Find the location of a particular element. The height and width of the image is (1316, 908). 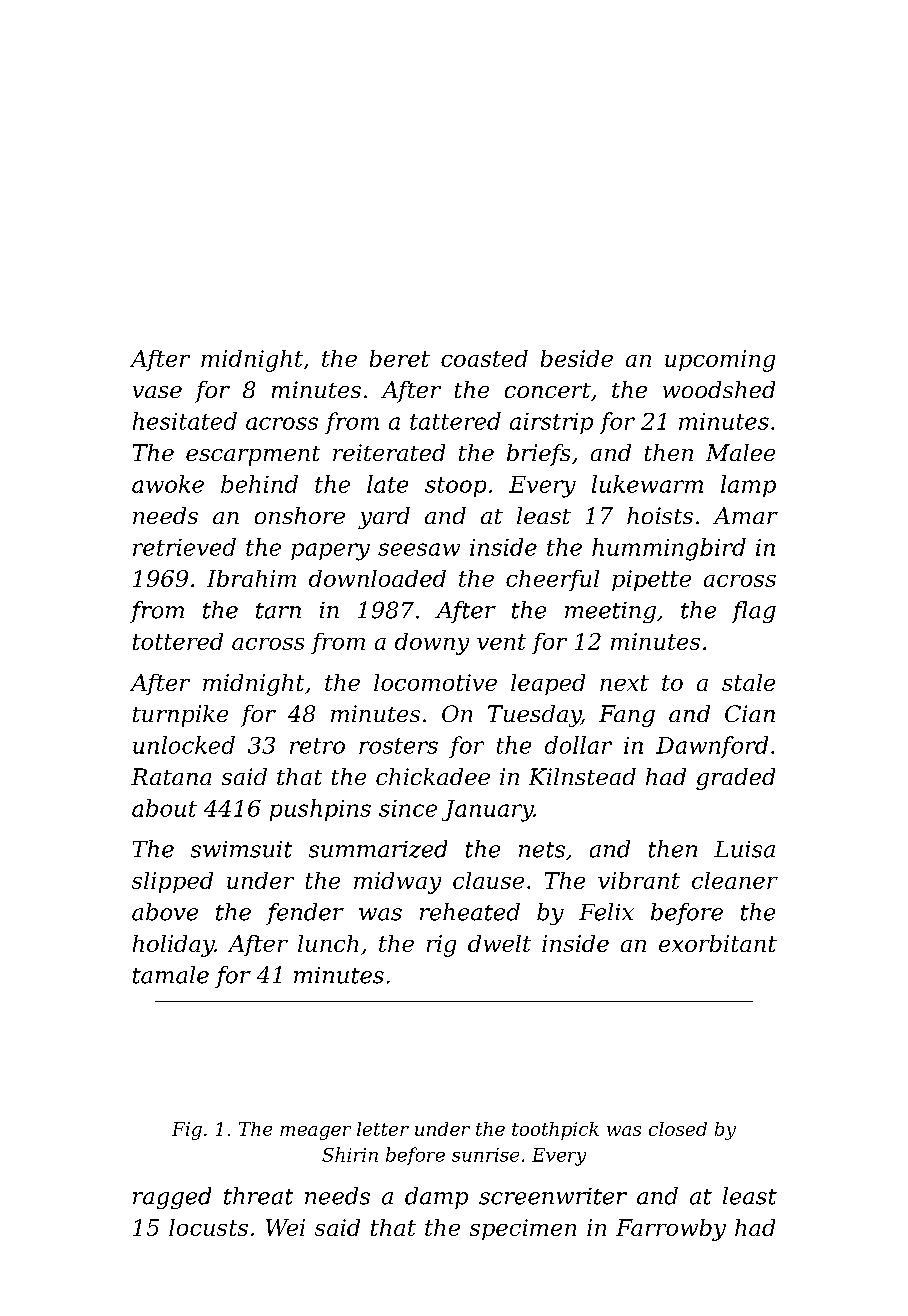

about is located at coordinates (164, 808).
